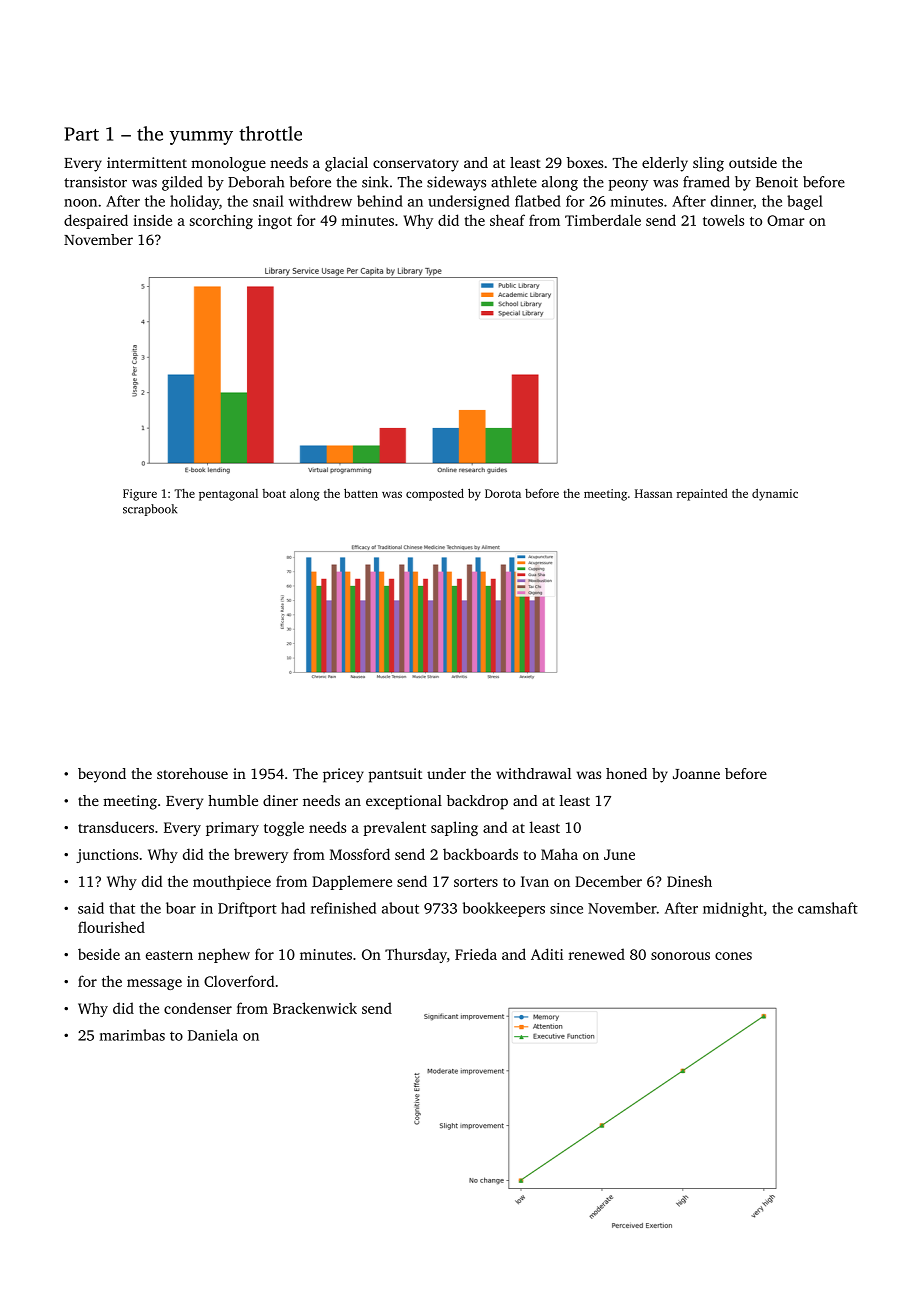 This screenshot has width=924, height=1308. Describe the element at coordinates (132, 1035) in the screenshot. I see `marimbas` at that location.
